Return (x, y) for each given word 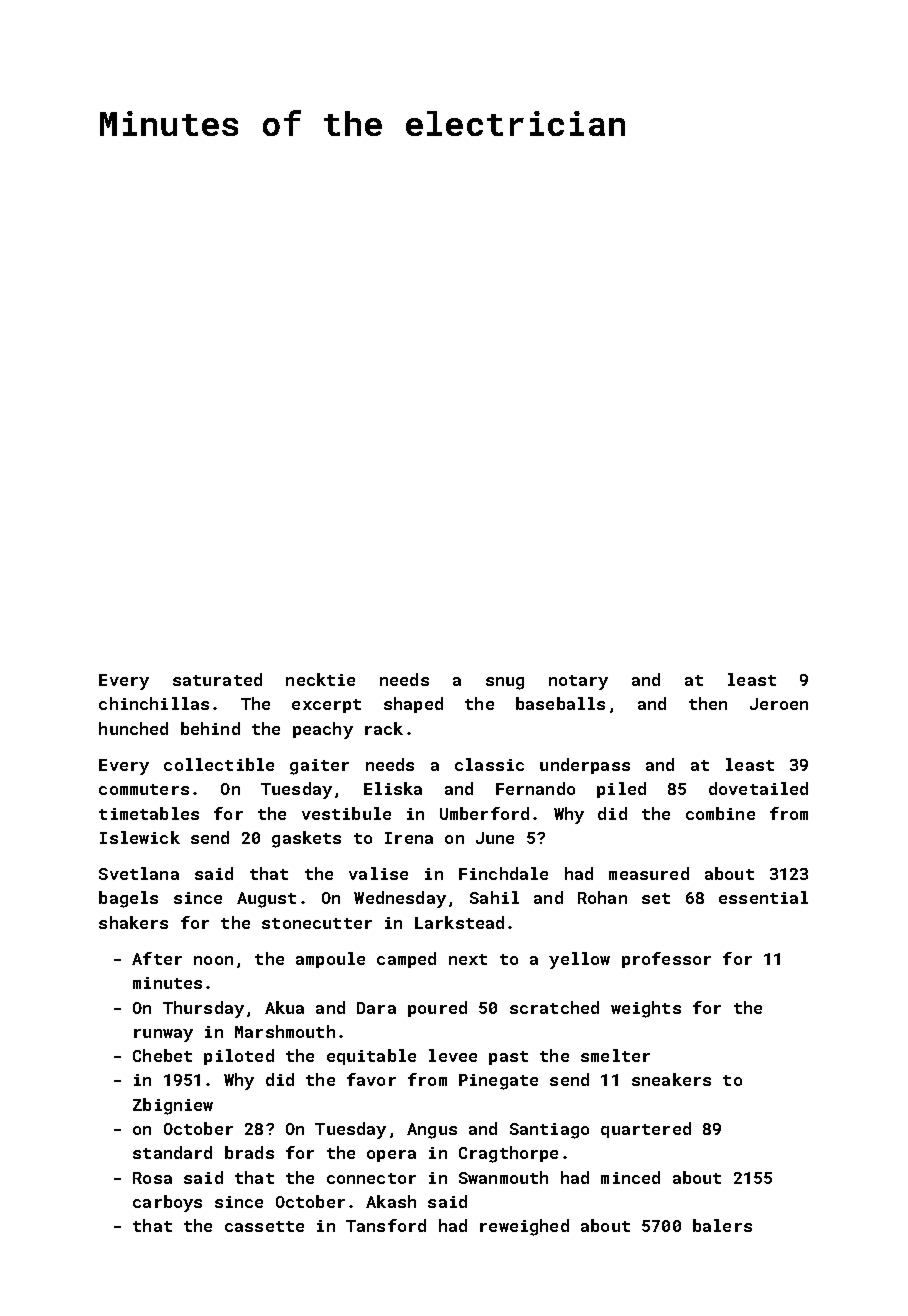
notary (578, 682)
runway (163, 1035)
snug (505, 683)
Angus (432, 1131)
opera (391, 1156)
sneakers (671, 1079)
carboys (167, 1203)
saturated (217, 679)
